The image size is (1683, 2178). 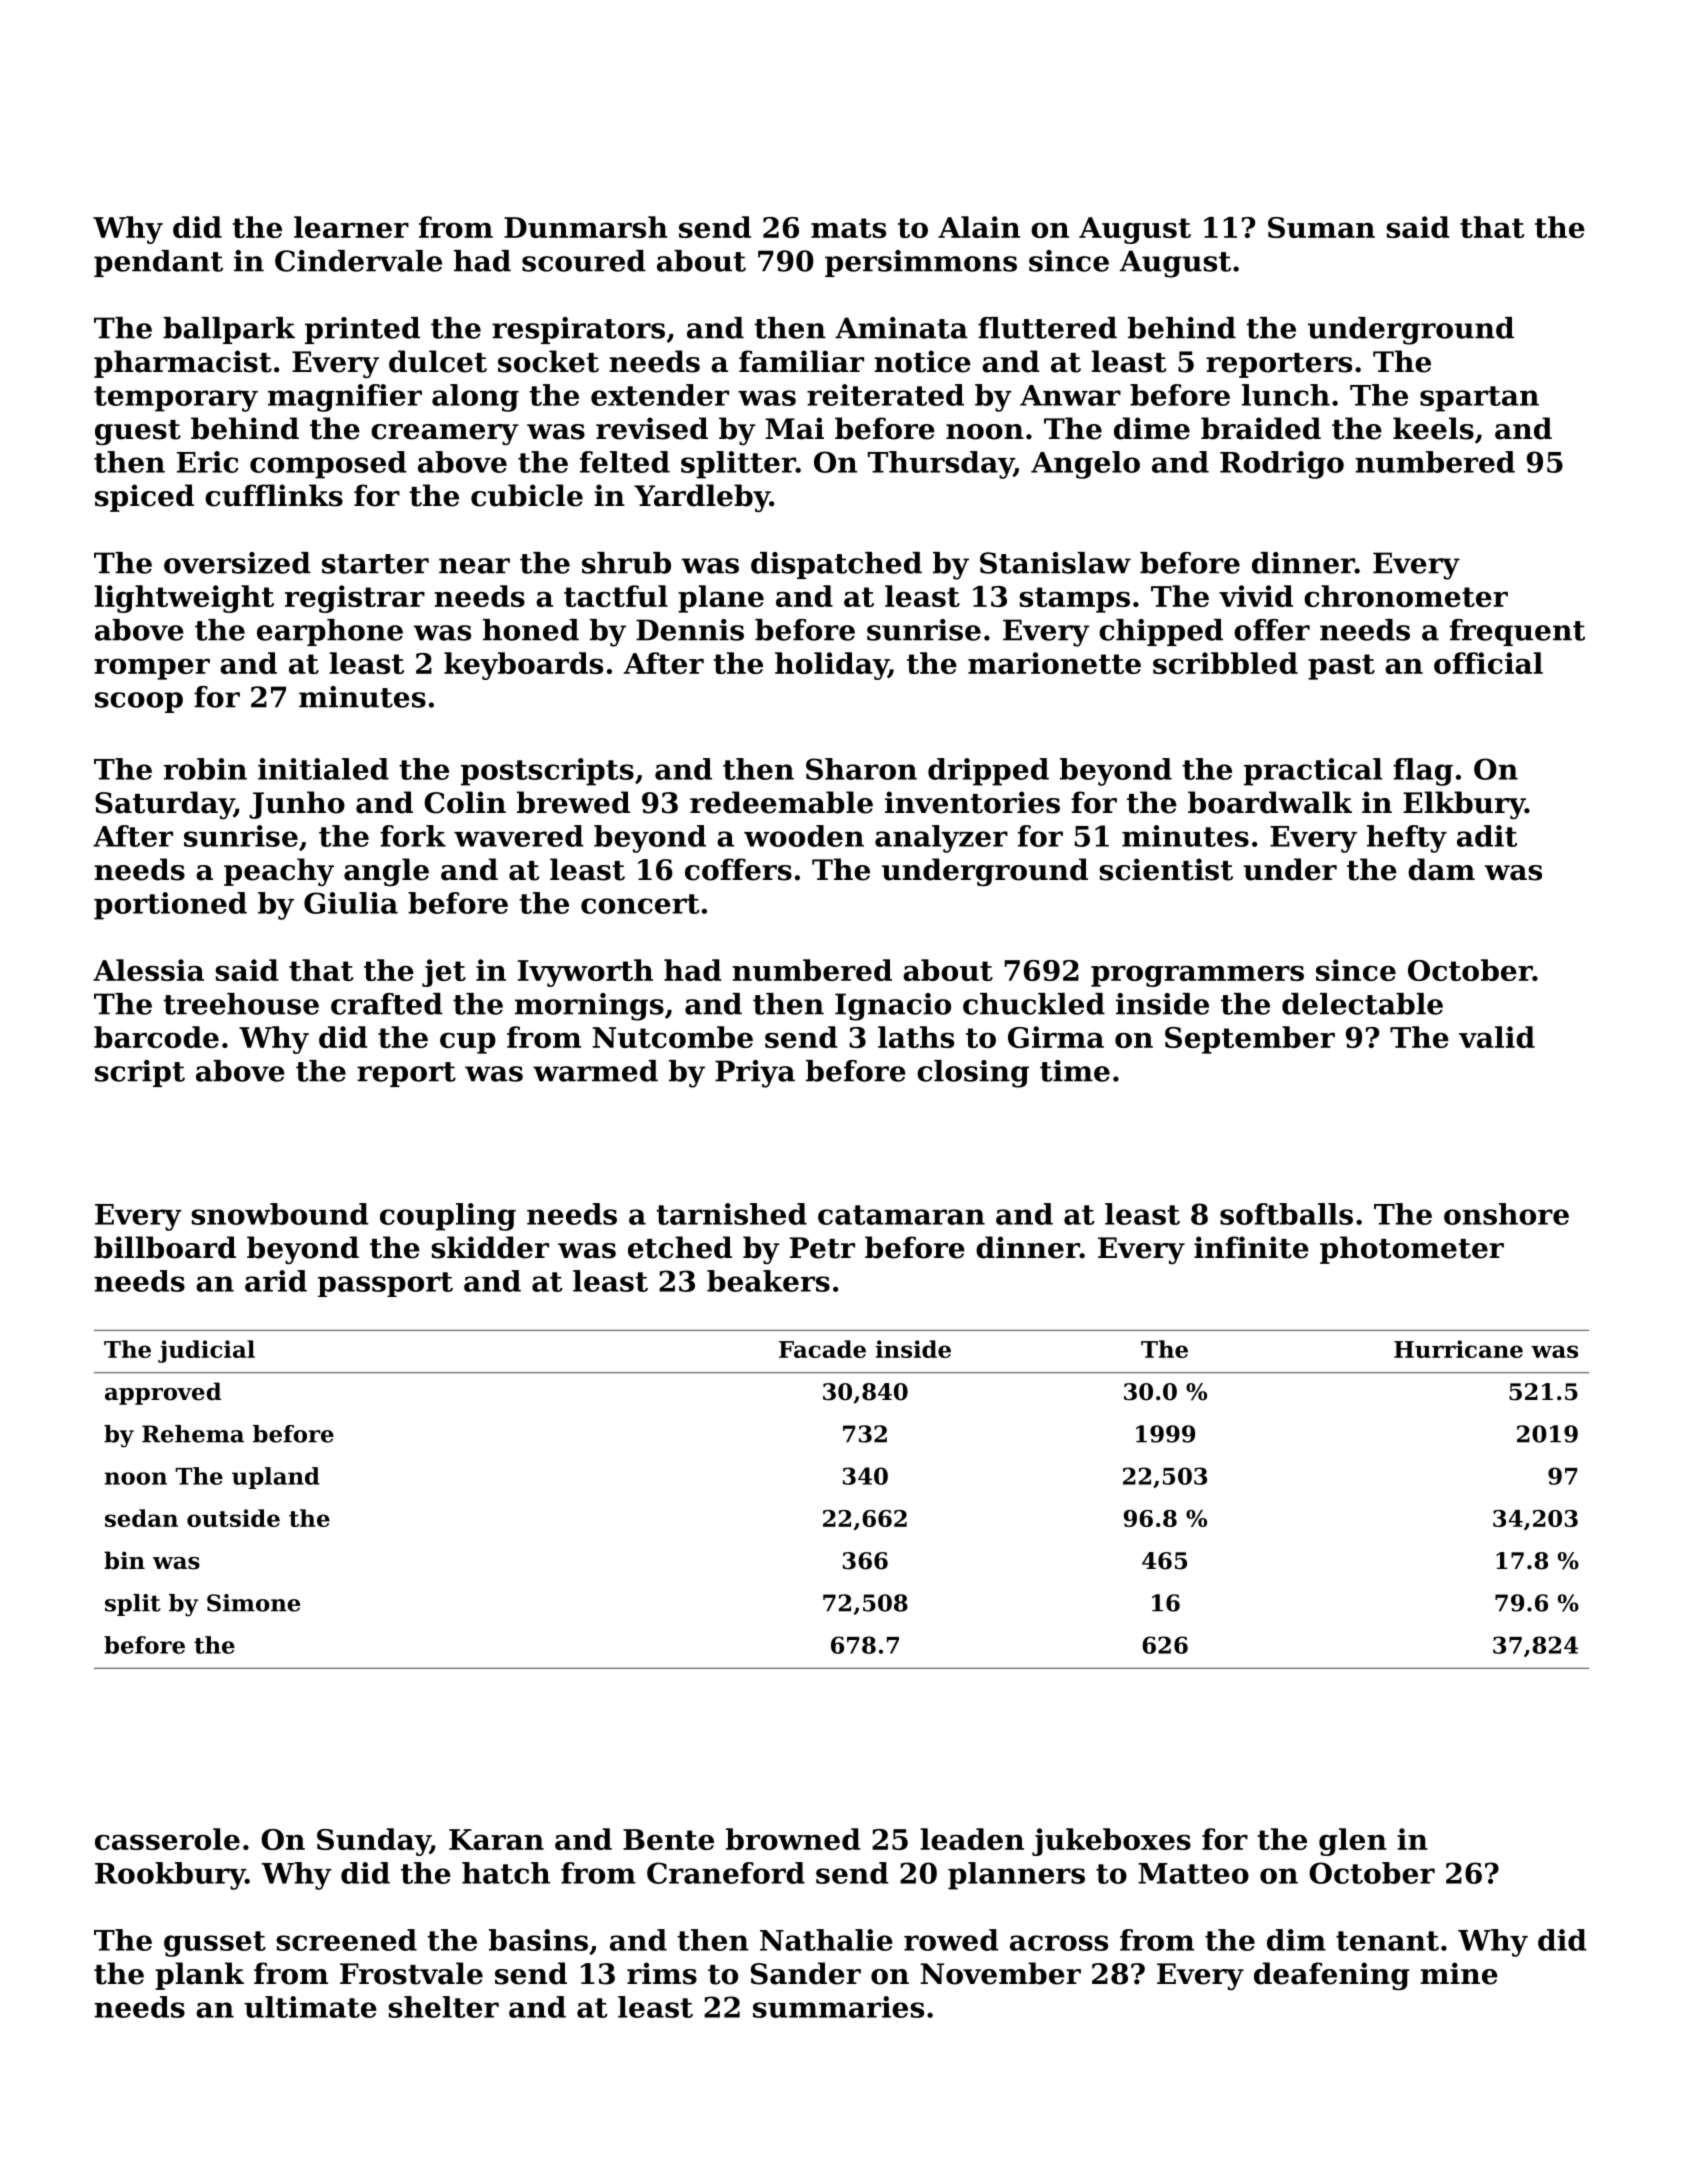 I want to click on revised, so click(x=652, y=428).
